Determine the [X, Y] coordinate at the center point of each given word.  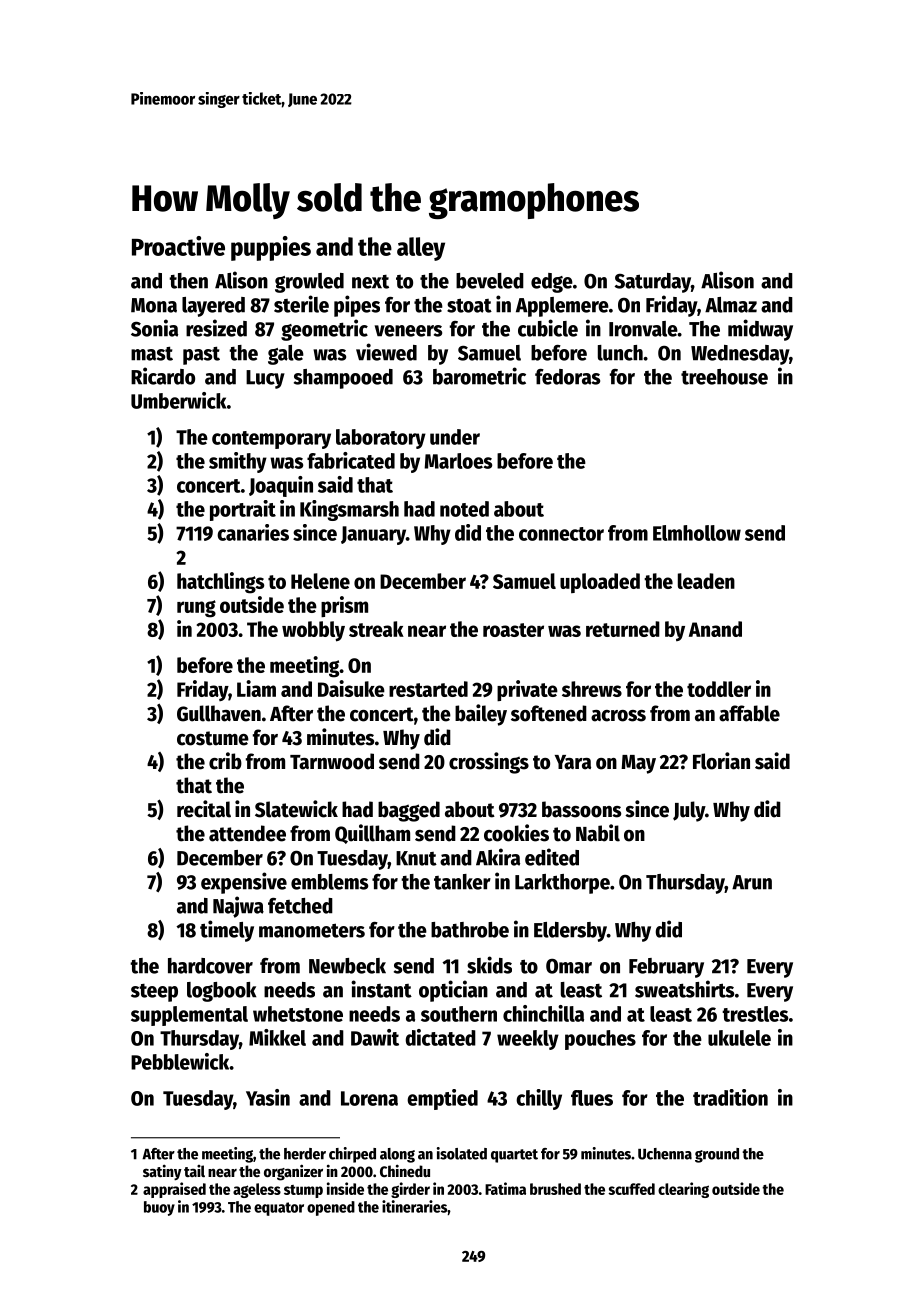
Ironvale [643, 329]
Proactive [178, 246]
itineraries [414, 1206]
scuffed [631, 1189]
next [370, 282]
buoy [159, 1208]
